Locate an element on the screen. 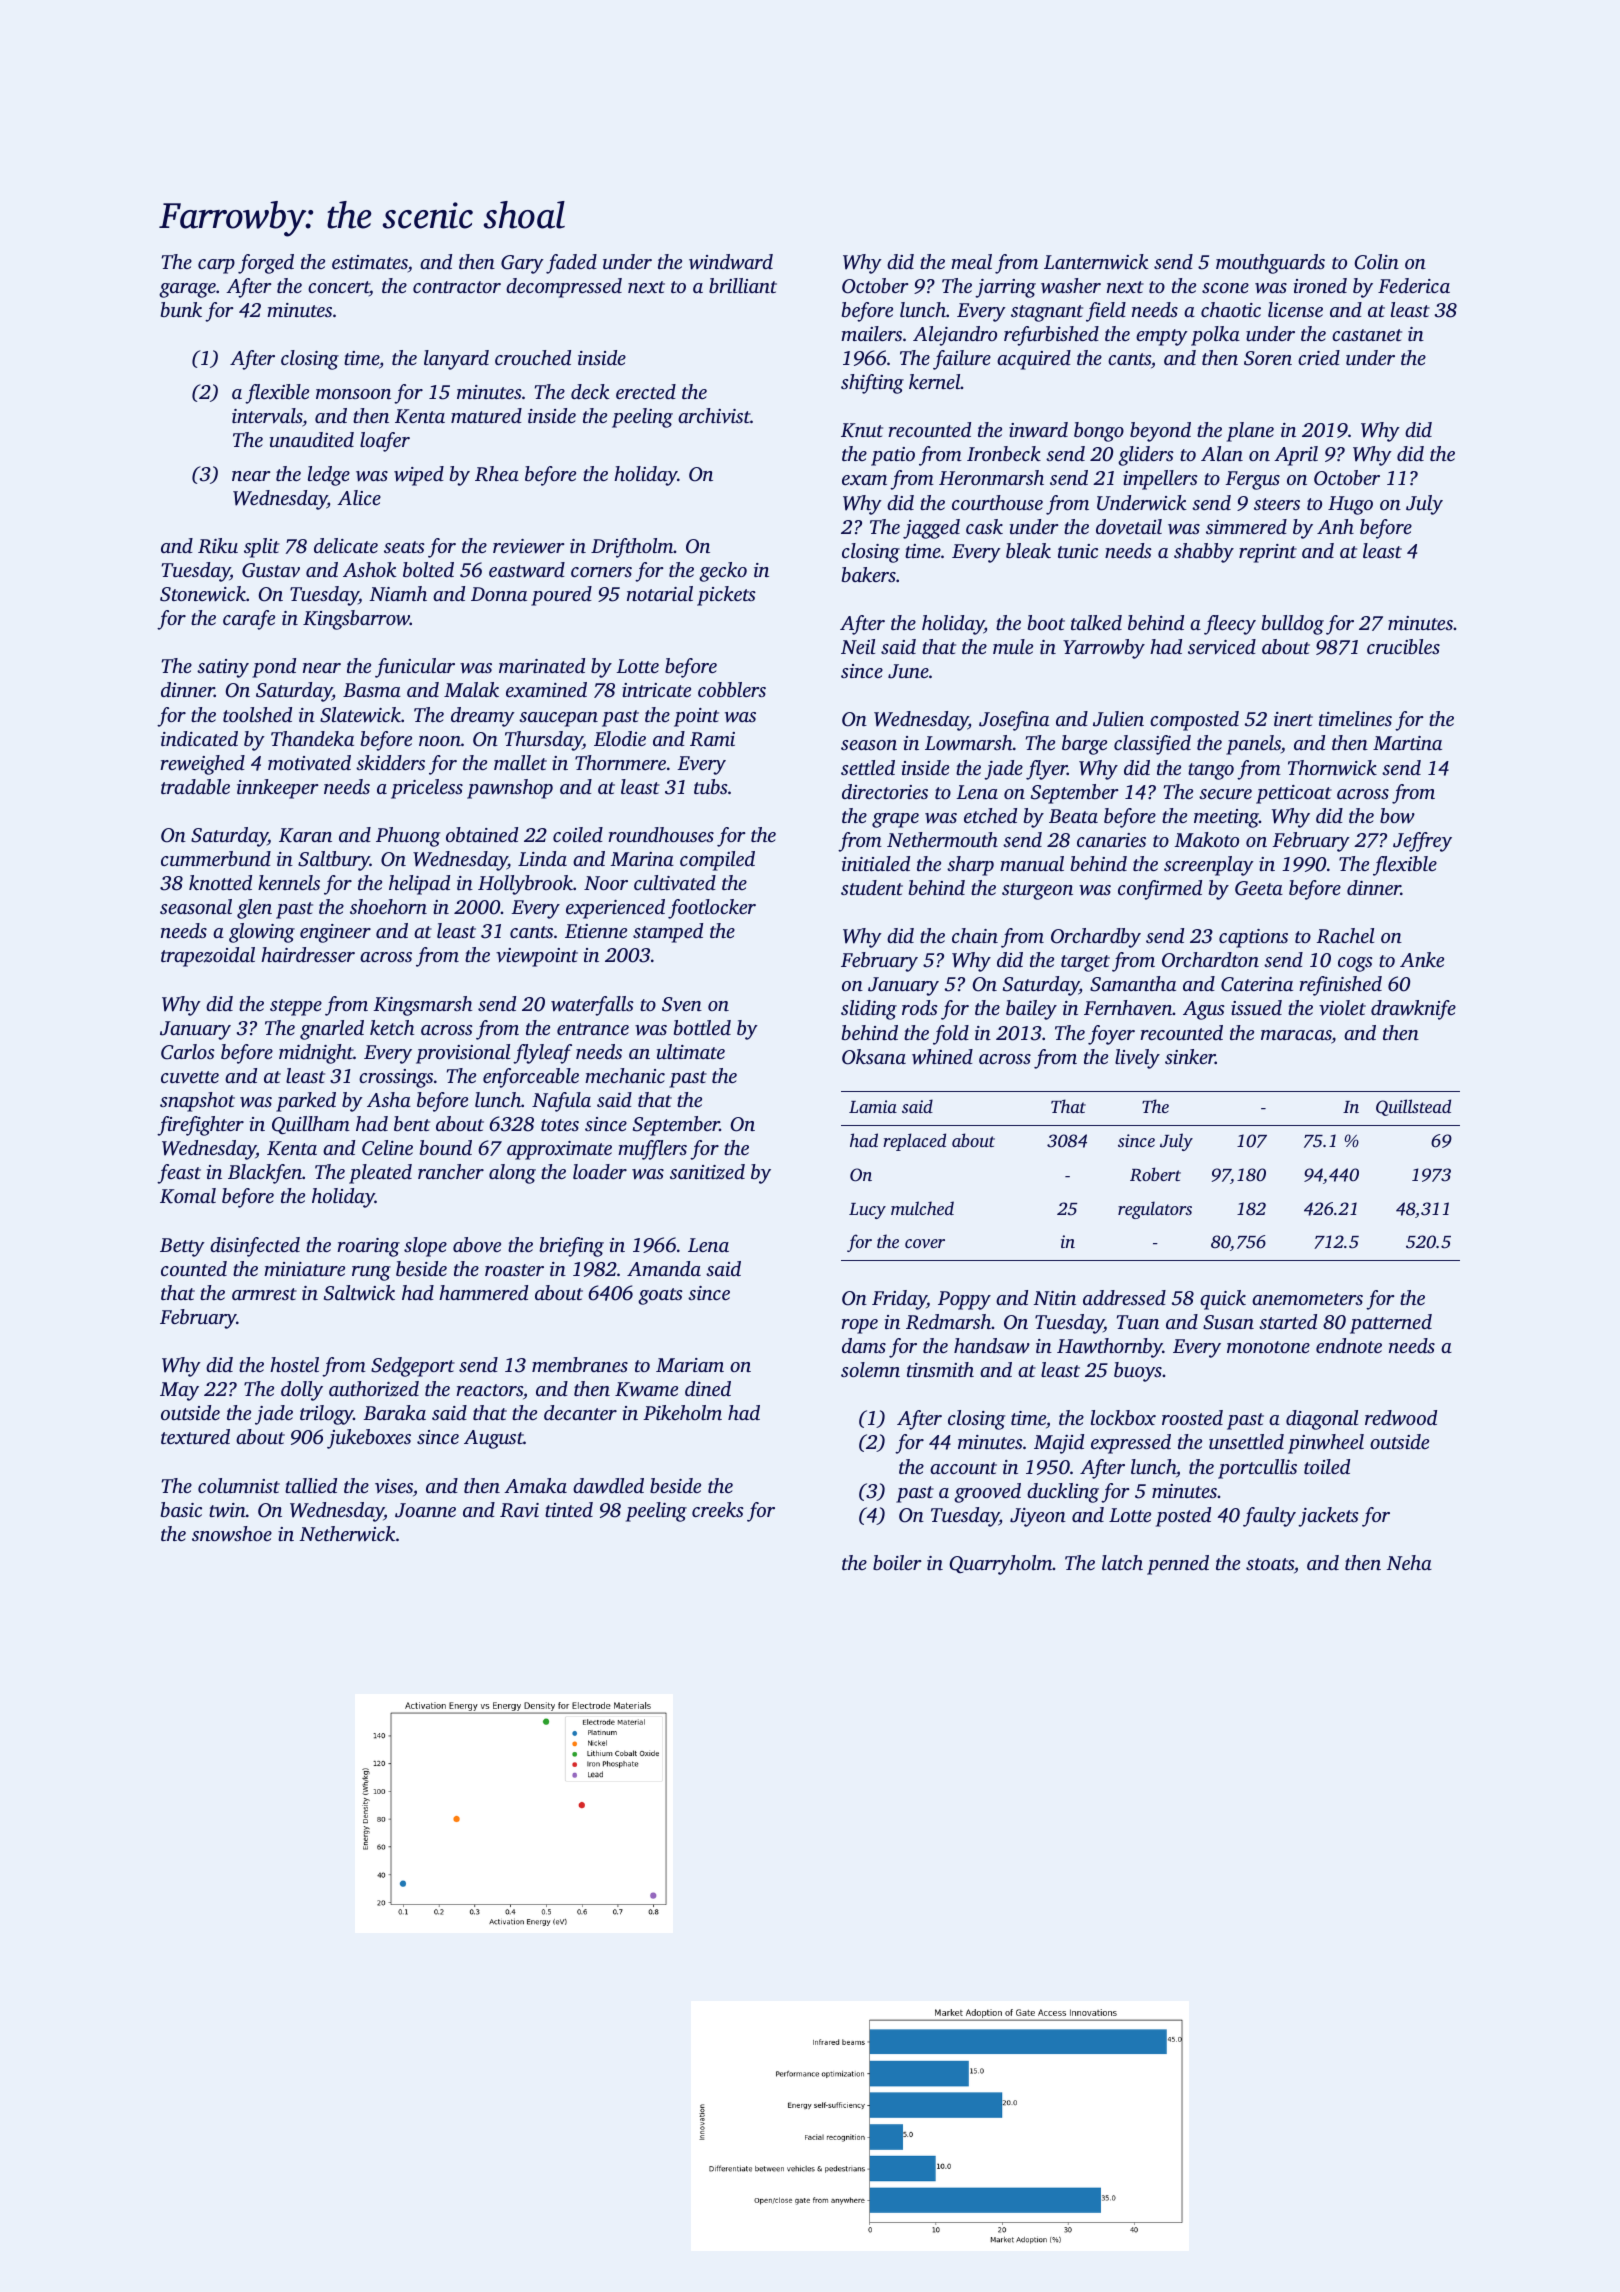  Kingsmarsh is located at coordinates (422, 1006).
